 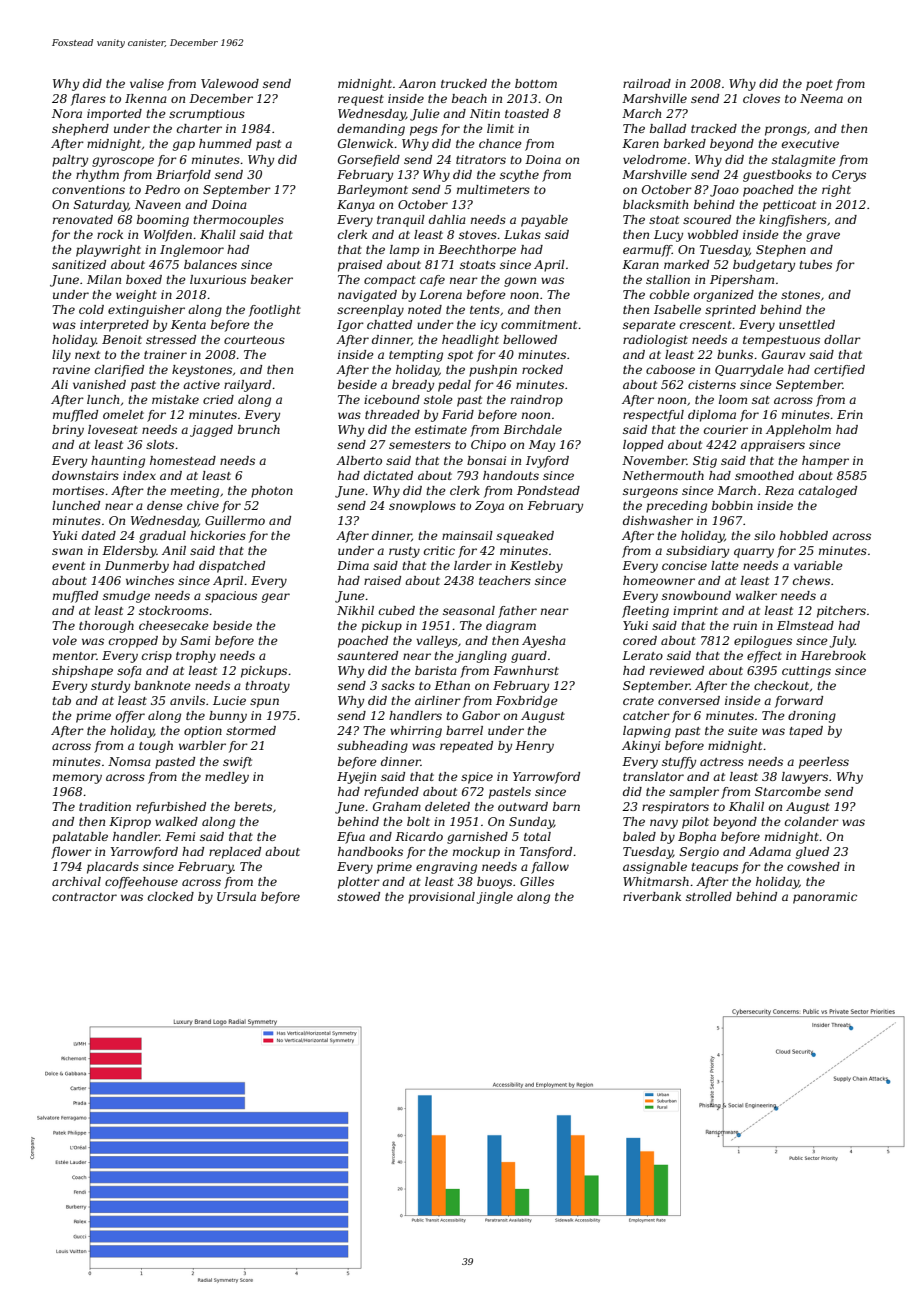 What do you see at coordinates (230, 83) in the screenshot?
I see `Valewood` at bounding box center [230, 83].
